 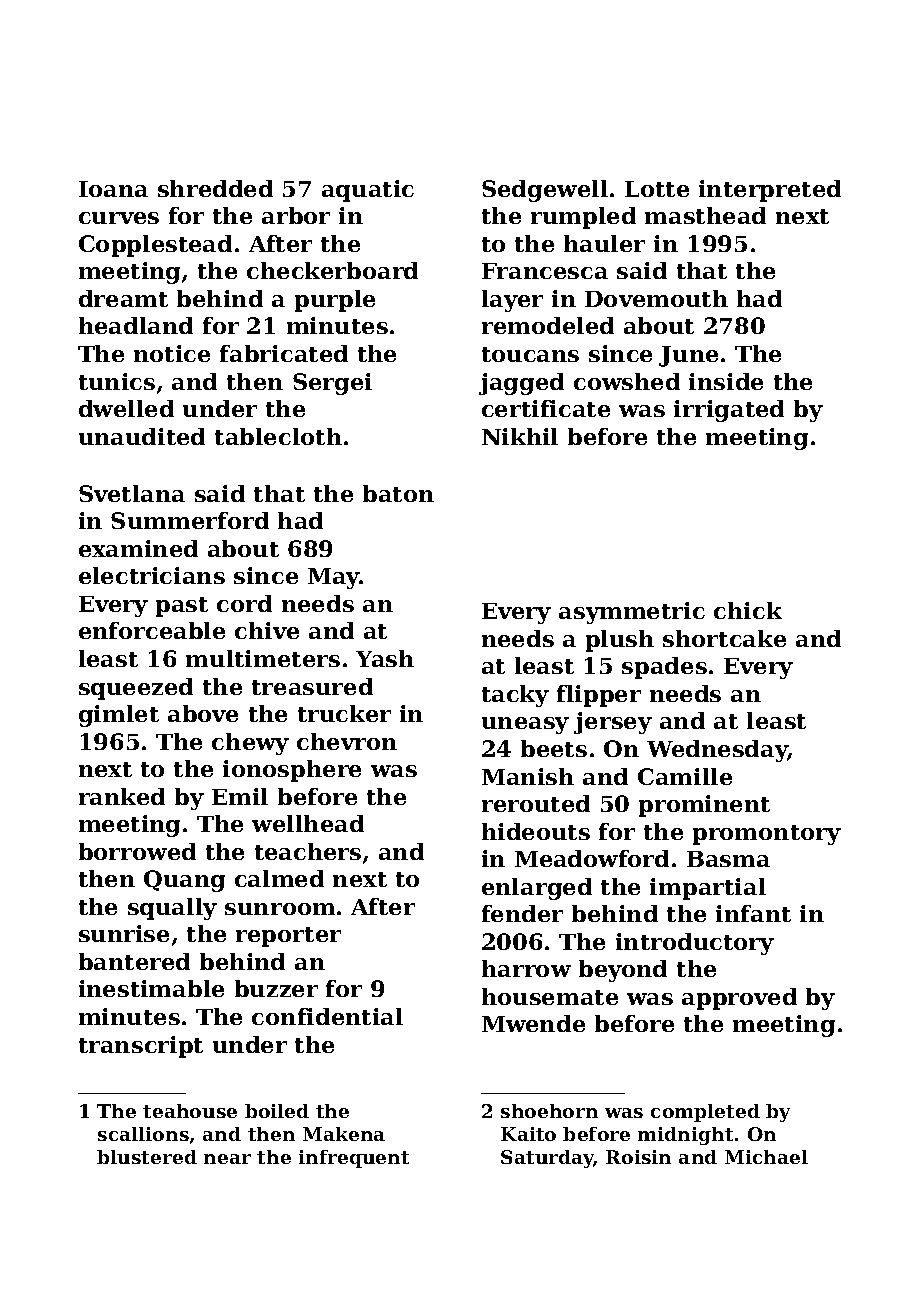 What do you see at coordinates (182, 607) in the image?
I see `past` at bounding box center [182, 607].
